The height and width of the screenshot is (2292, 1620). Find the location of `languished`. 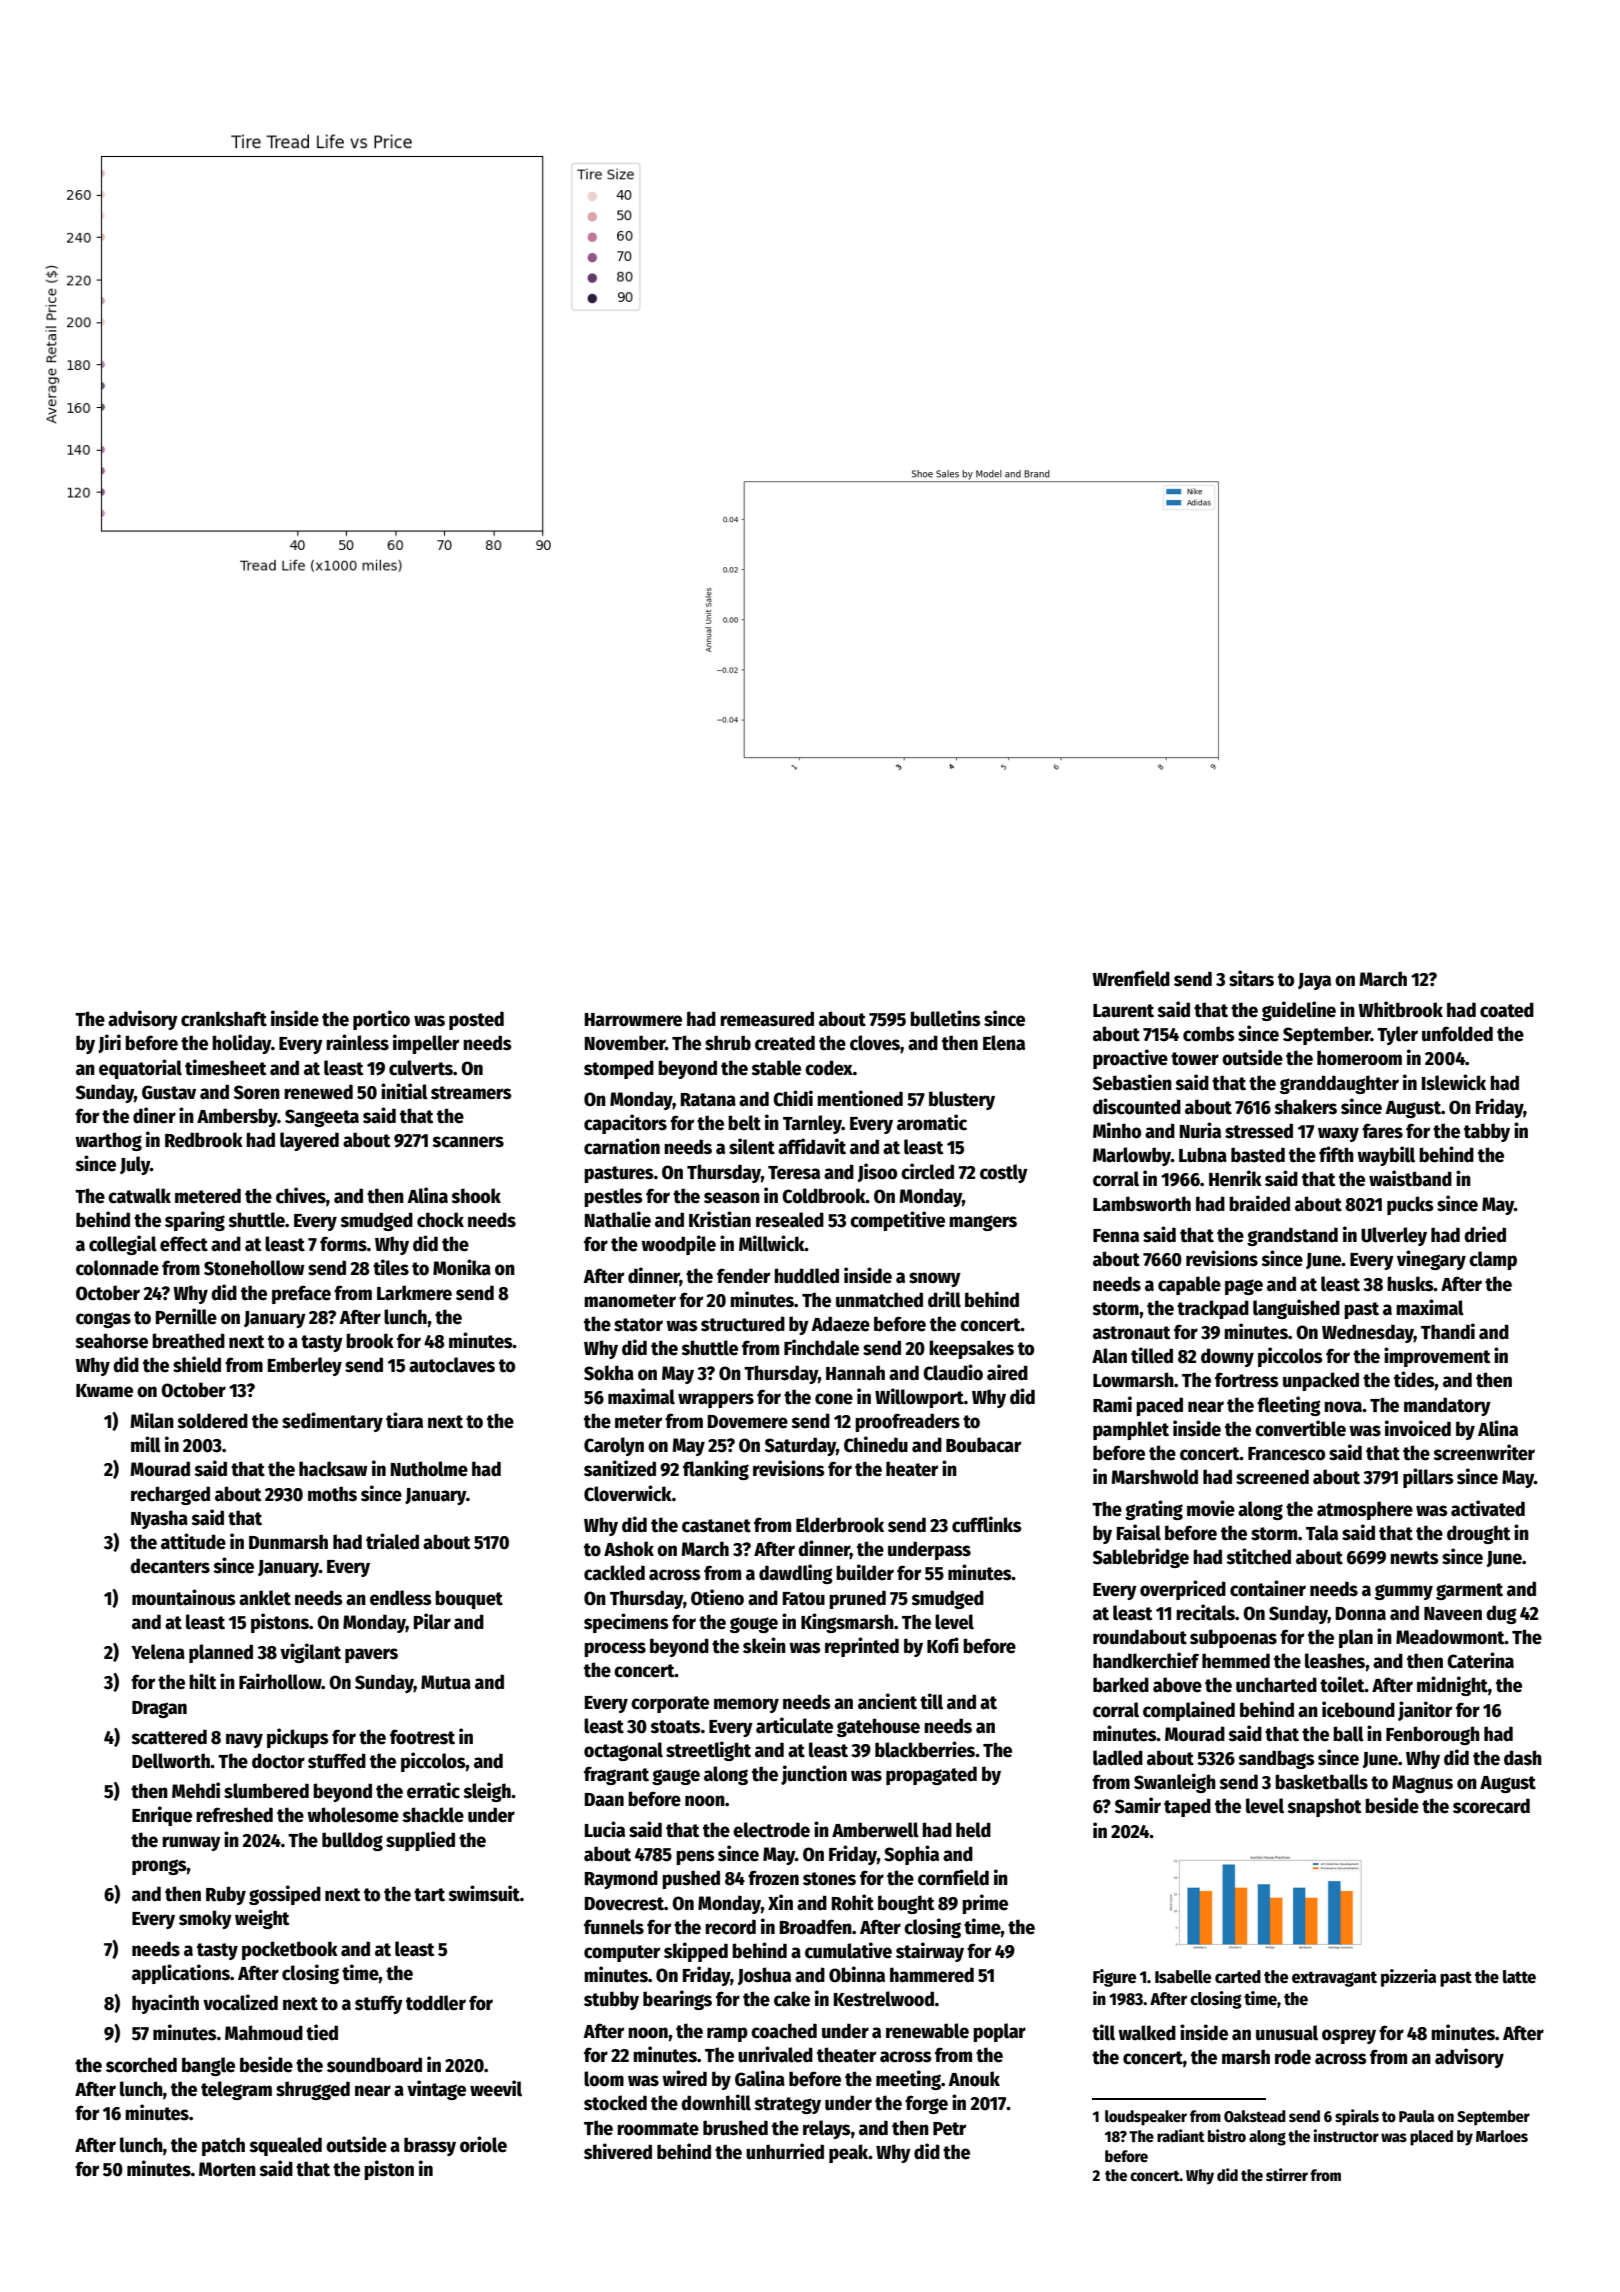

languished is located at coordinates (1296, 1309).
